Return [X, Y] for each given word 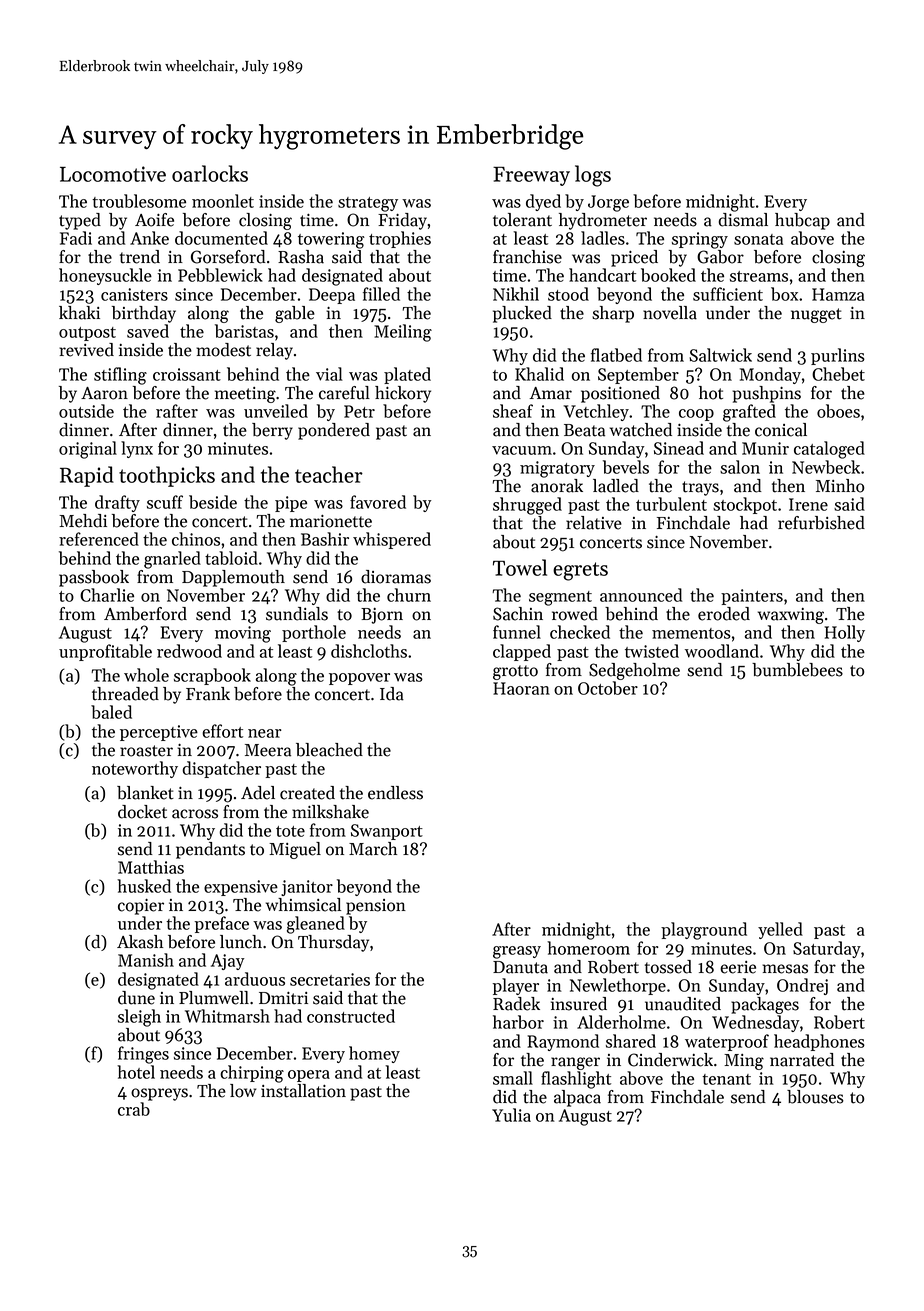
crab [134, 1109]
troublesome [139, 201]
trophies [400, 239]
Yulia [511, 1115]
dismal [743, 220]
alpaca [577, 1098]
